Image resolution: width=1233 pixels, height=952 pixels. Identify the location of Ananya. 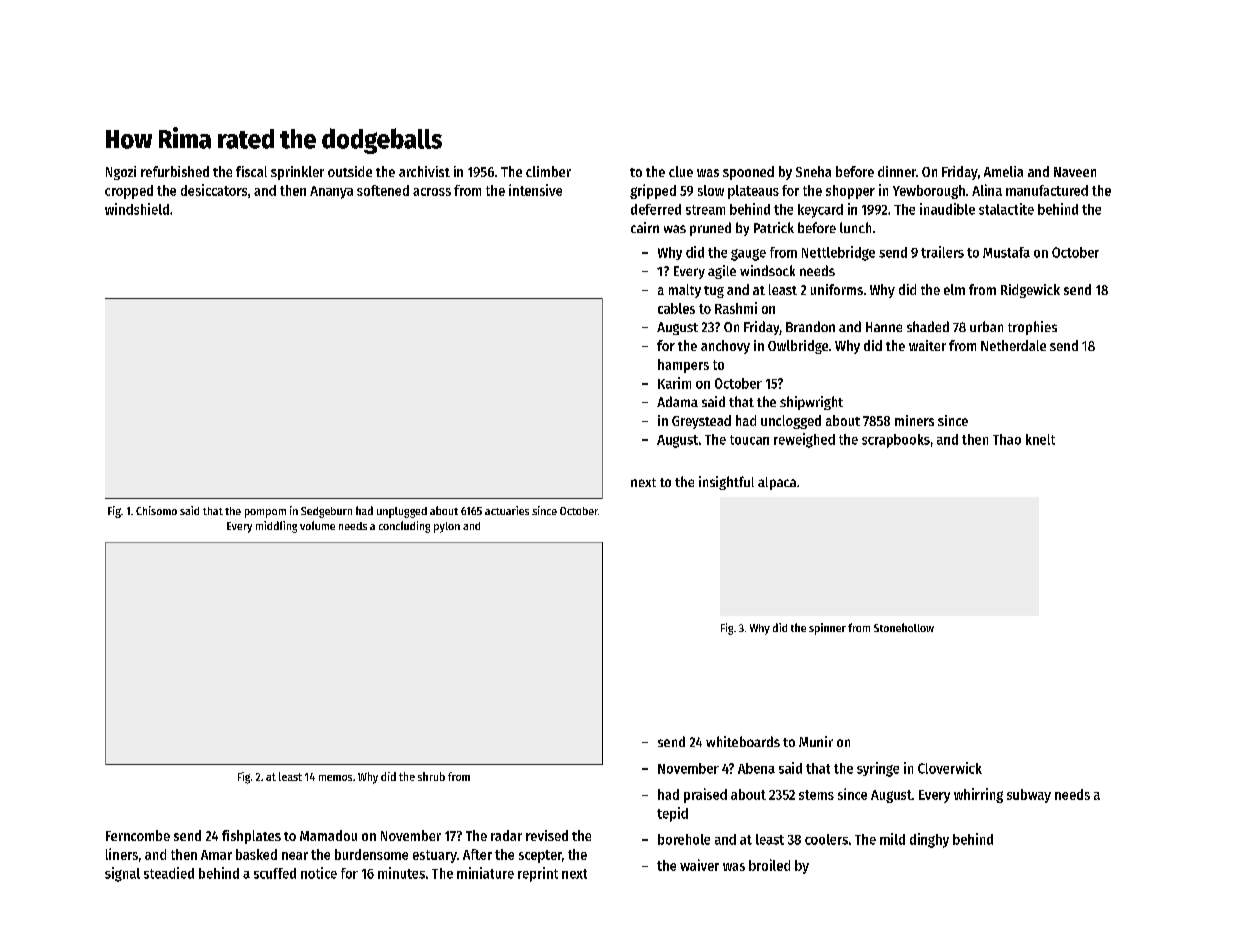
(331, 192).
